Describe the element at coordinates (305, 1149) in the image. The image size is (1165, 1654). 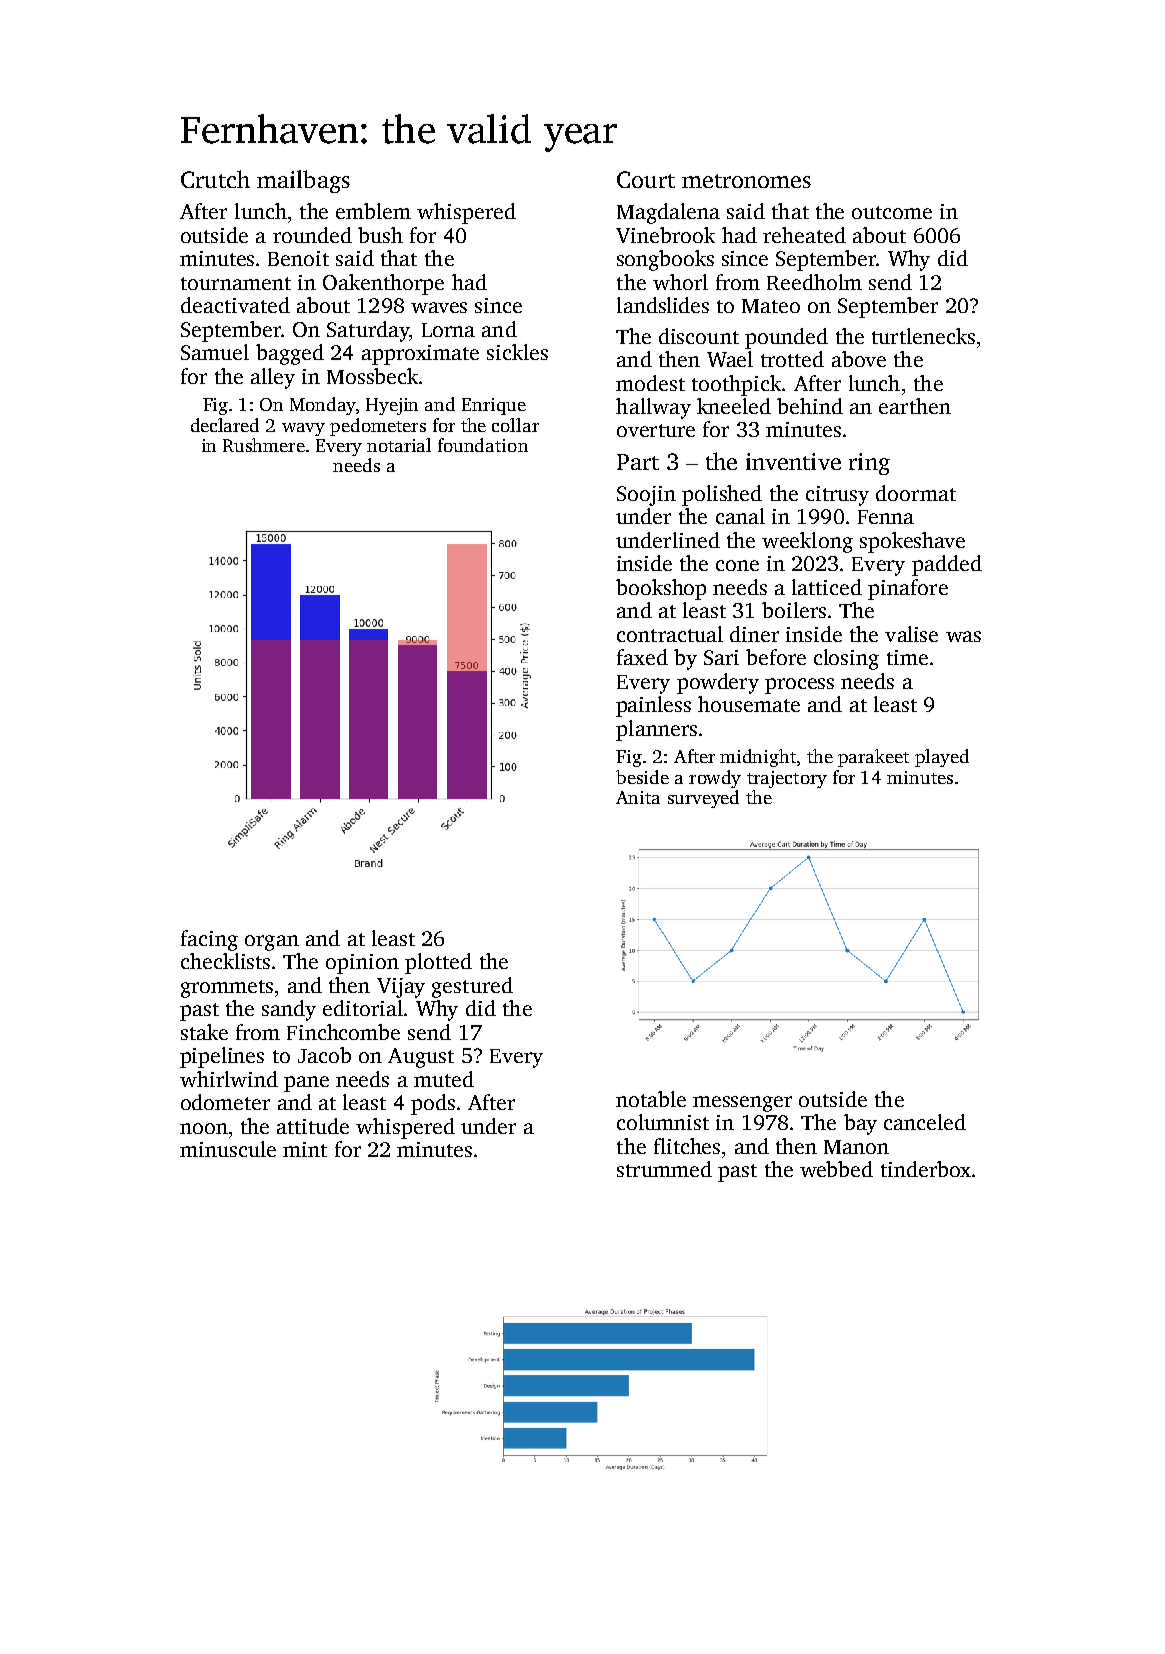
I see `mint` at that location.
